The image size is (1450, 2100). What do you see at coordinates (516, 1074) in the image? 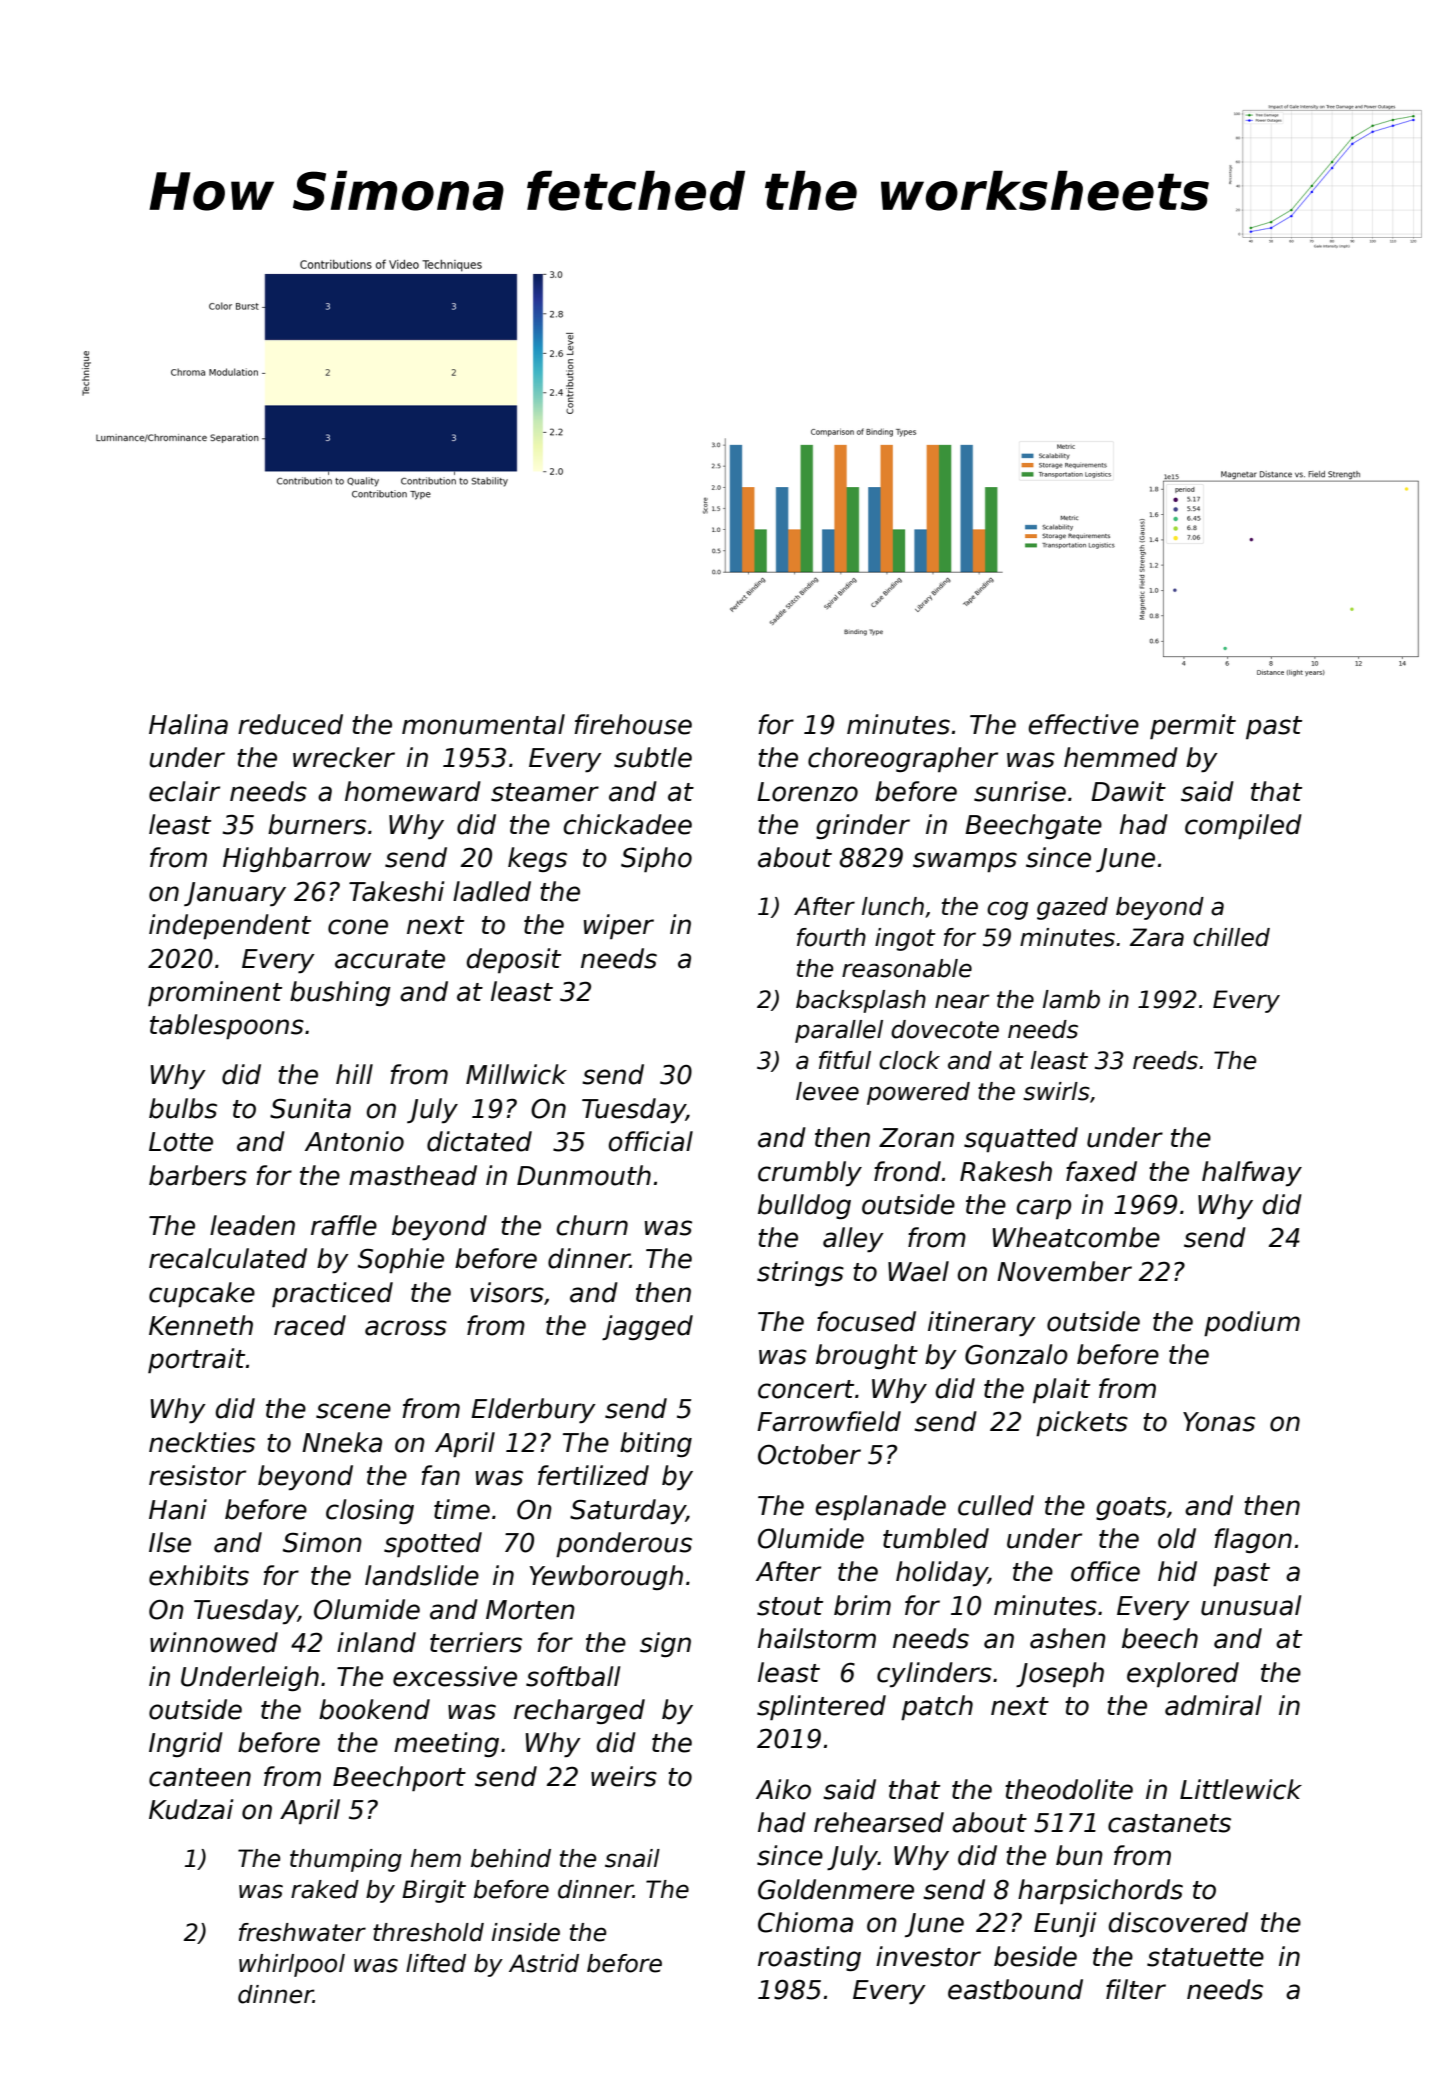
I see `Millwick` at bounding box center [516, 1074].
